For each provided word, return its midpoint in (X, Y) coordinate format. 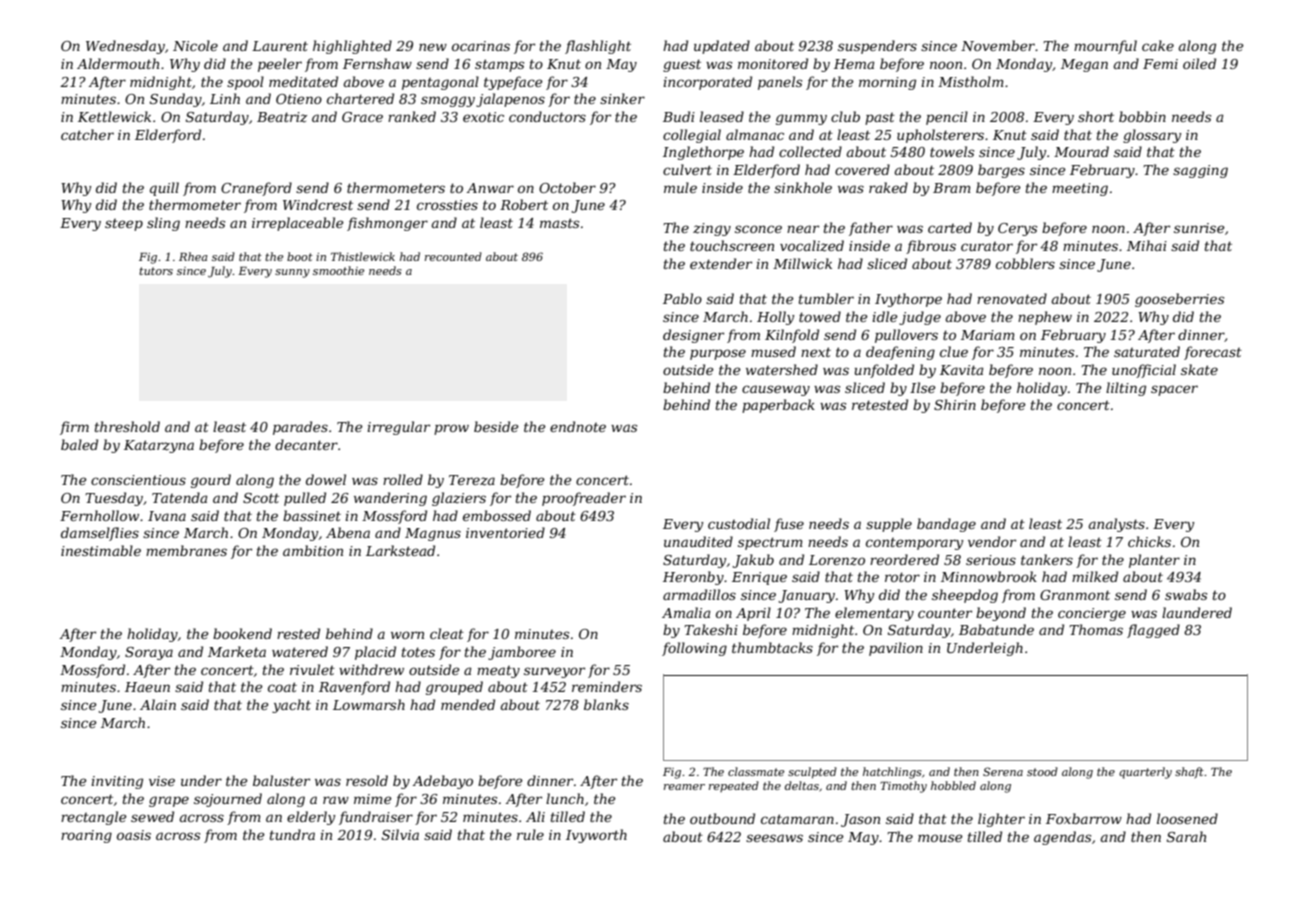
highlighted (352, 47)
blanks (606, 704)
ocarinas (481, 46)
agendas (1062, 838)
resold (367, 780)
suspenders (877, 47)
